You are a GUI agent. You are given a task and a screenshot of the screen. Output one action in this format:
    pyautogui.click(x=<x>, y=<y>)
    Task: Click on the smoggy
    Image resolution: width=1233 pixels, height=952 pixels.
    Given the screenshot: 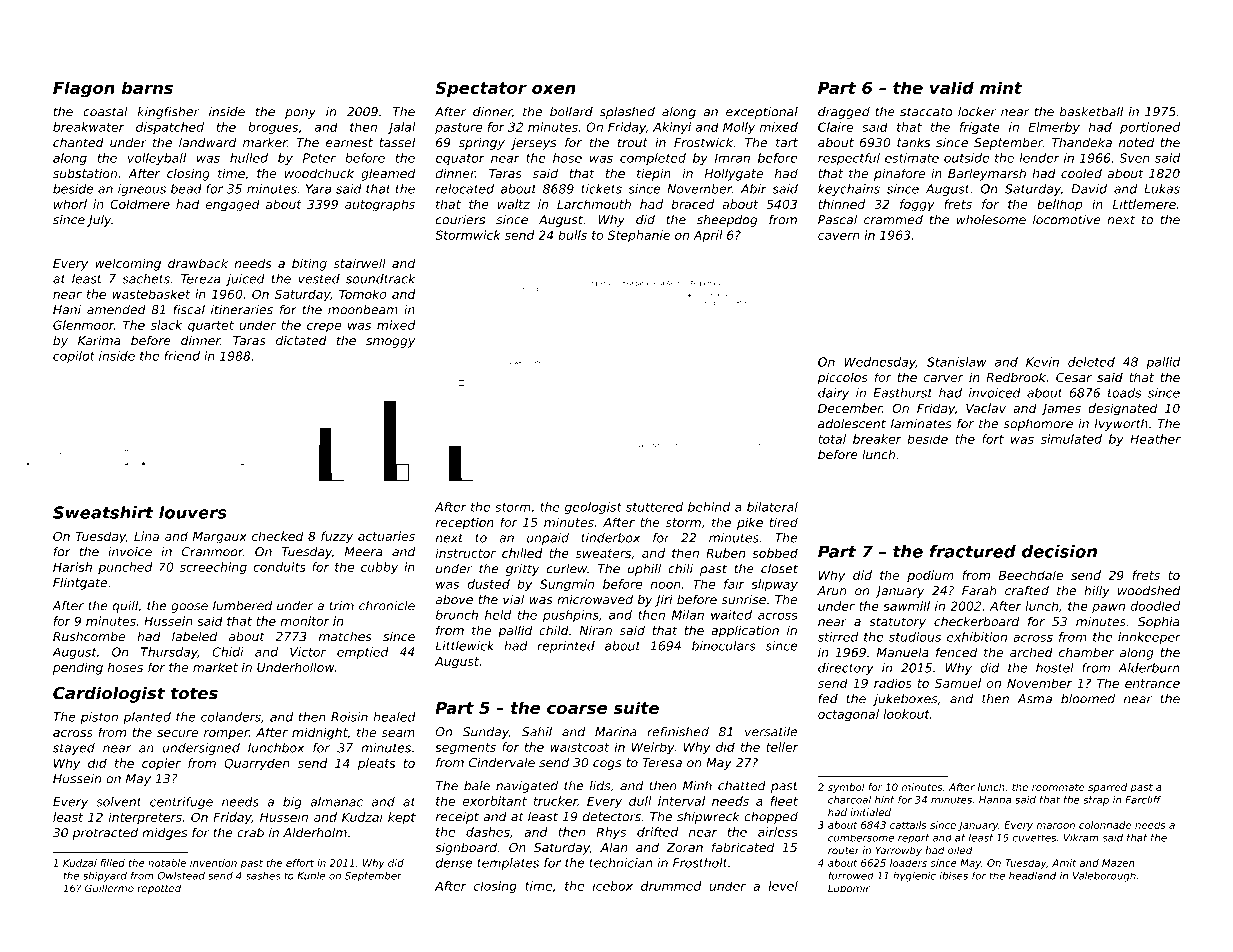 What is the action you would take?
    pyautogui.click(x=390, y=343)
